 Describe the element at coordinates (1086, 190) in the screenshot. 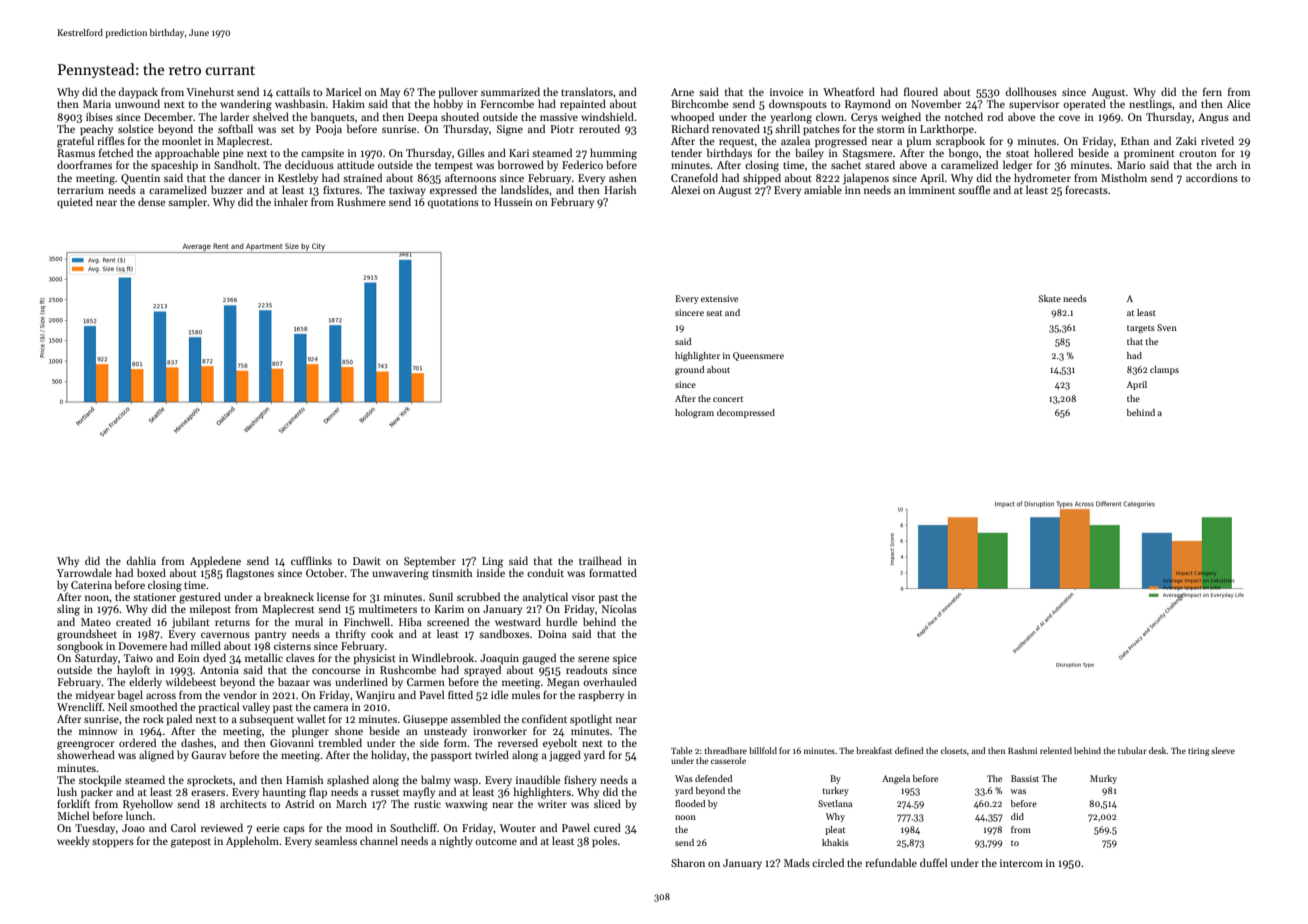

I see `forecasts` at that location.
